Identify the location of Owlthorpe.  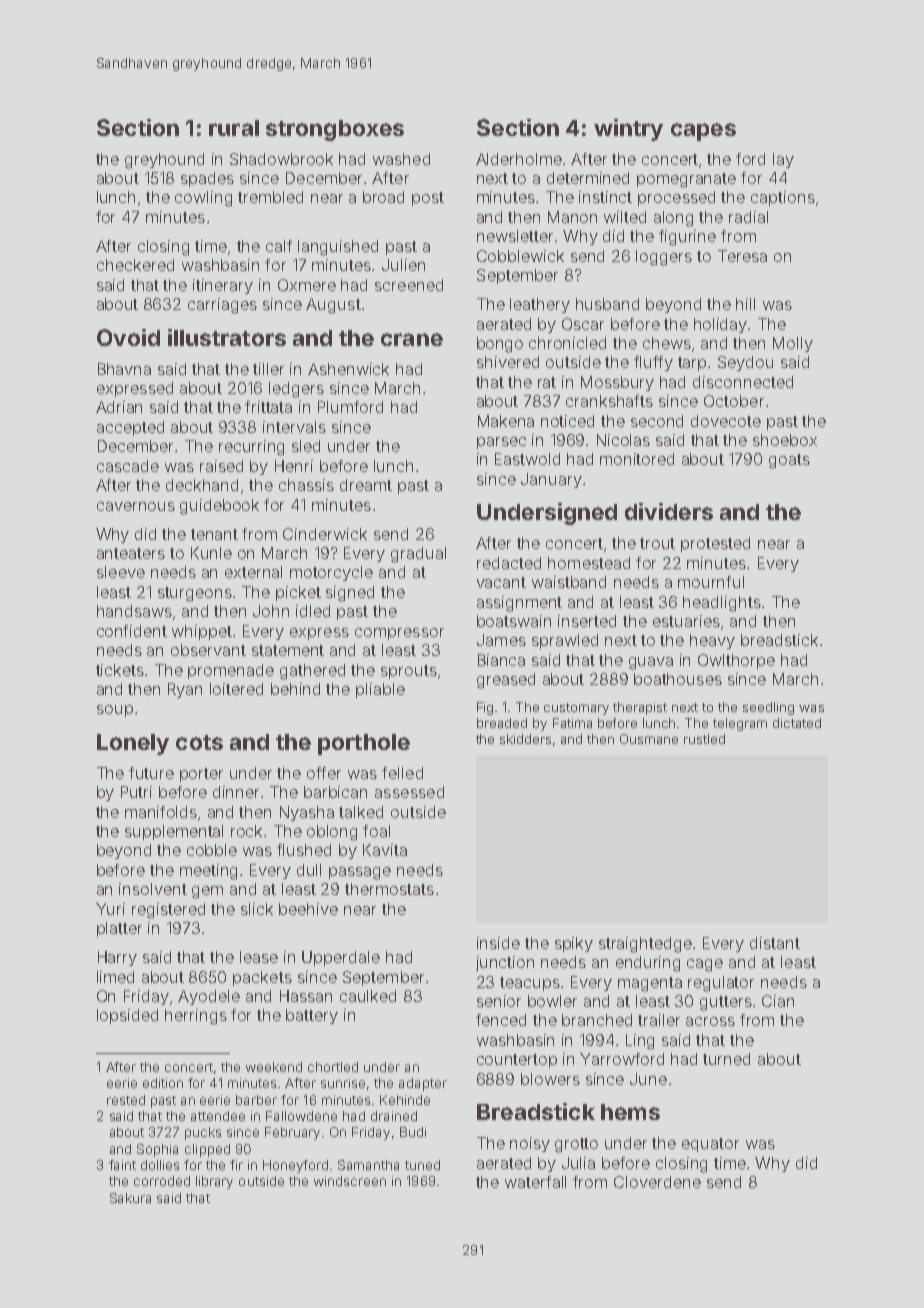
(736, 661).
